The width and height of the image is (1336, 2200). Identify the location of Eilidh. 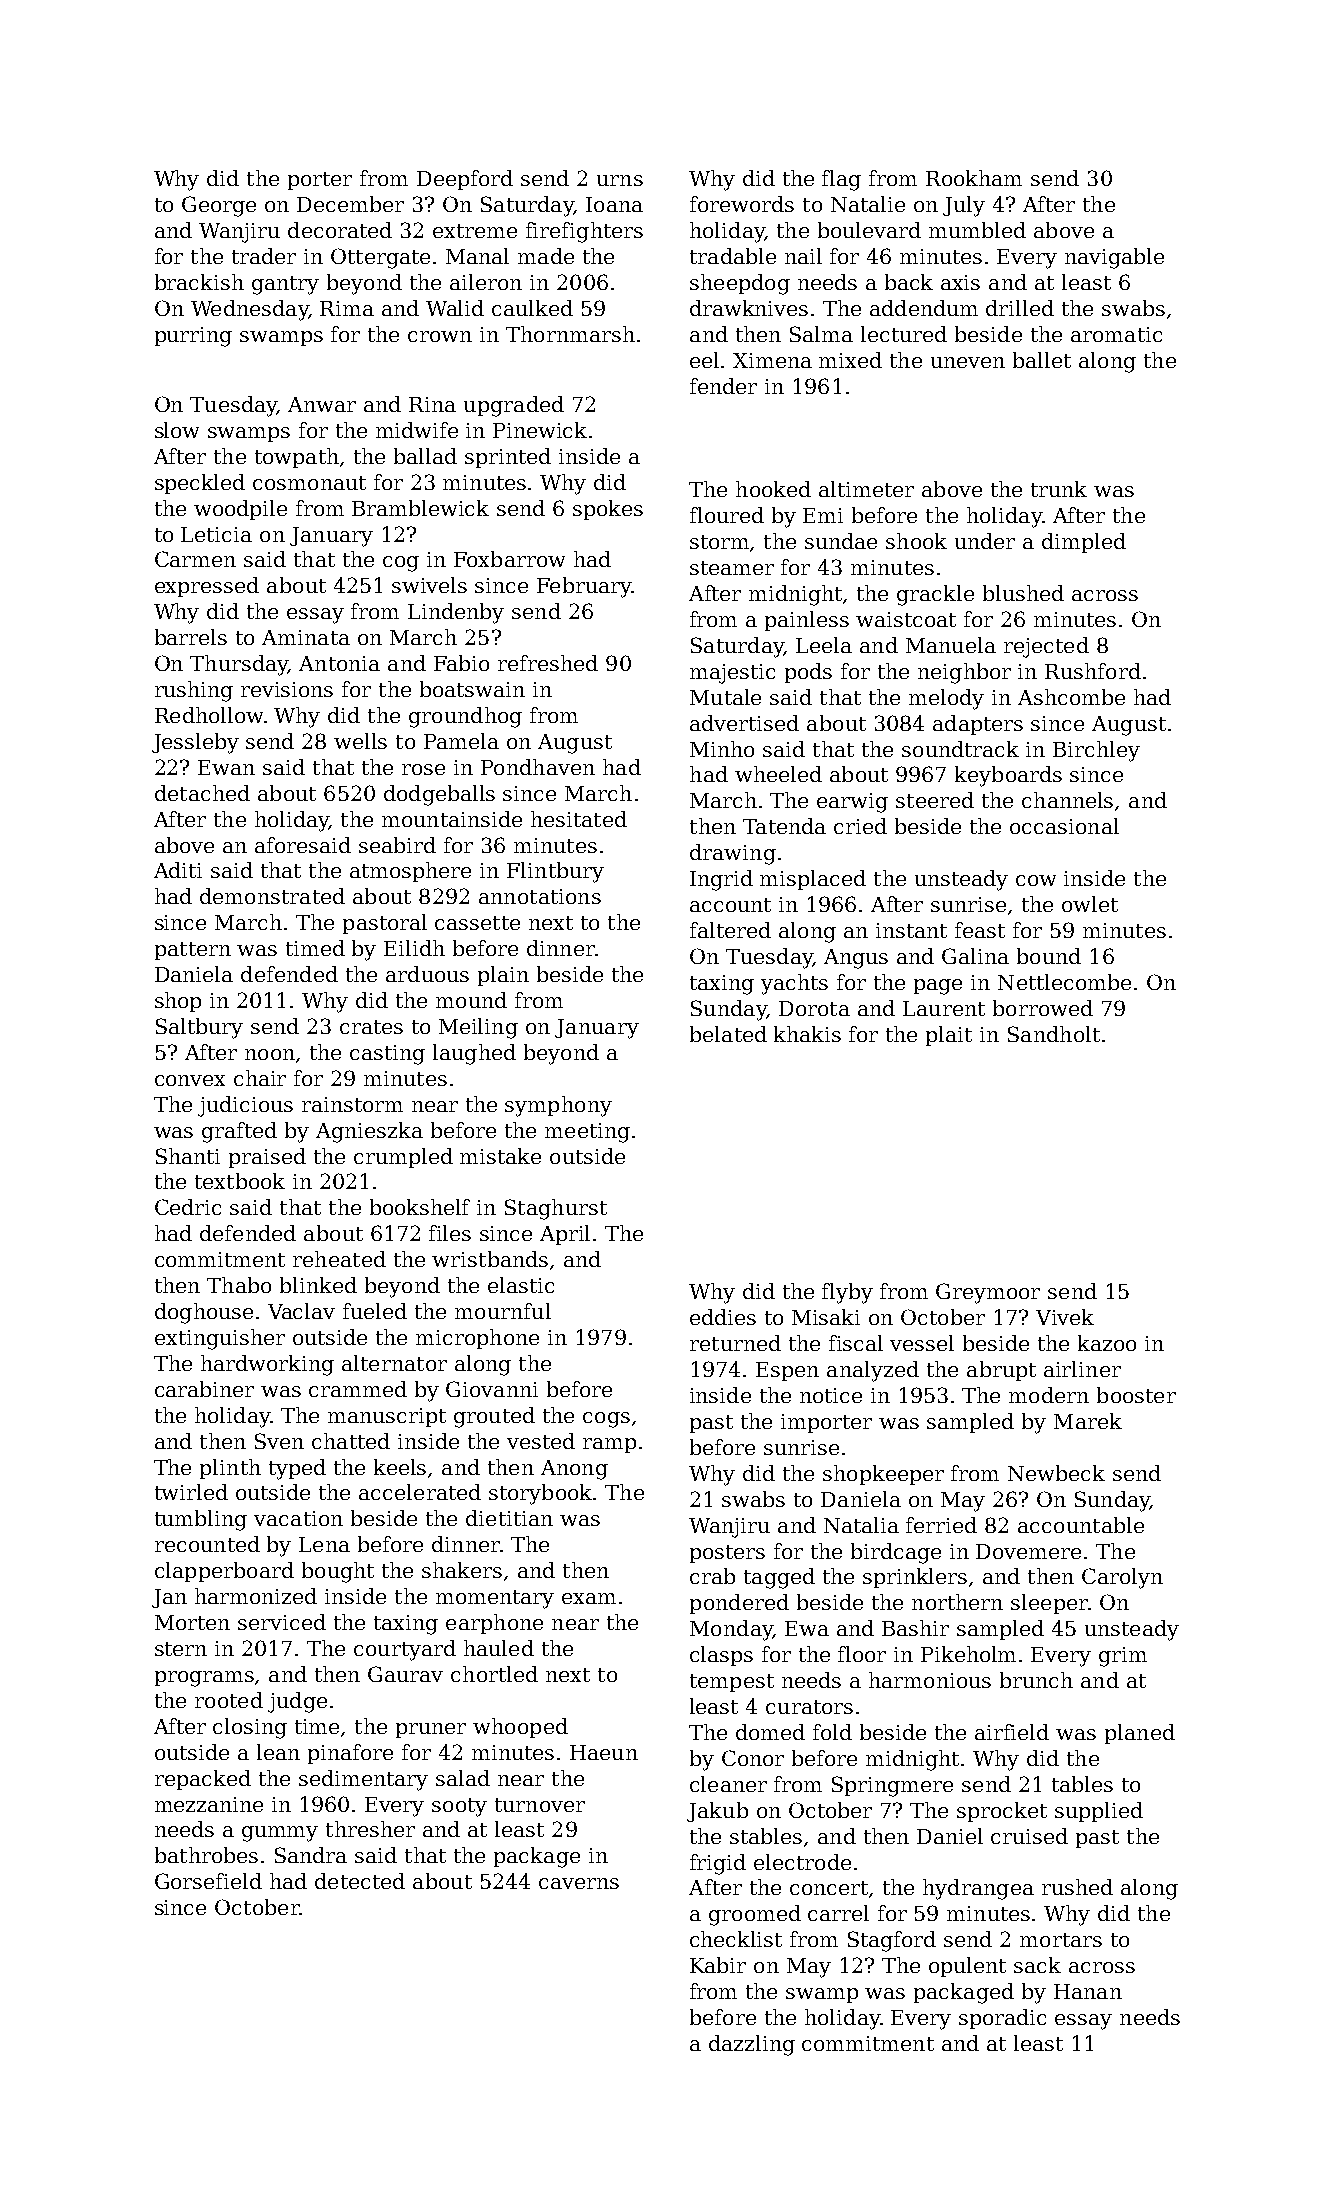
(414, 948).
